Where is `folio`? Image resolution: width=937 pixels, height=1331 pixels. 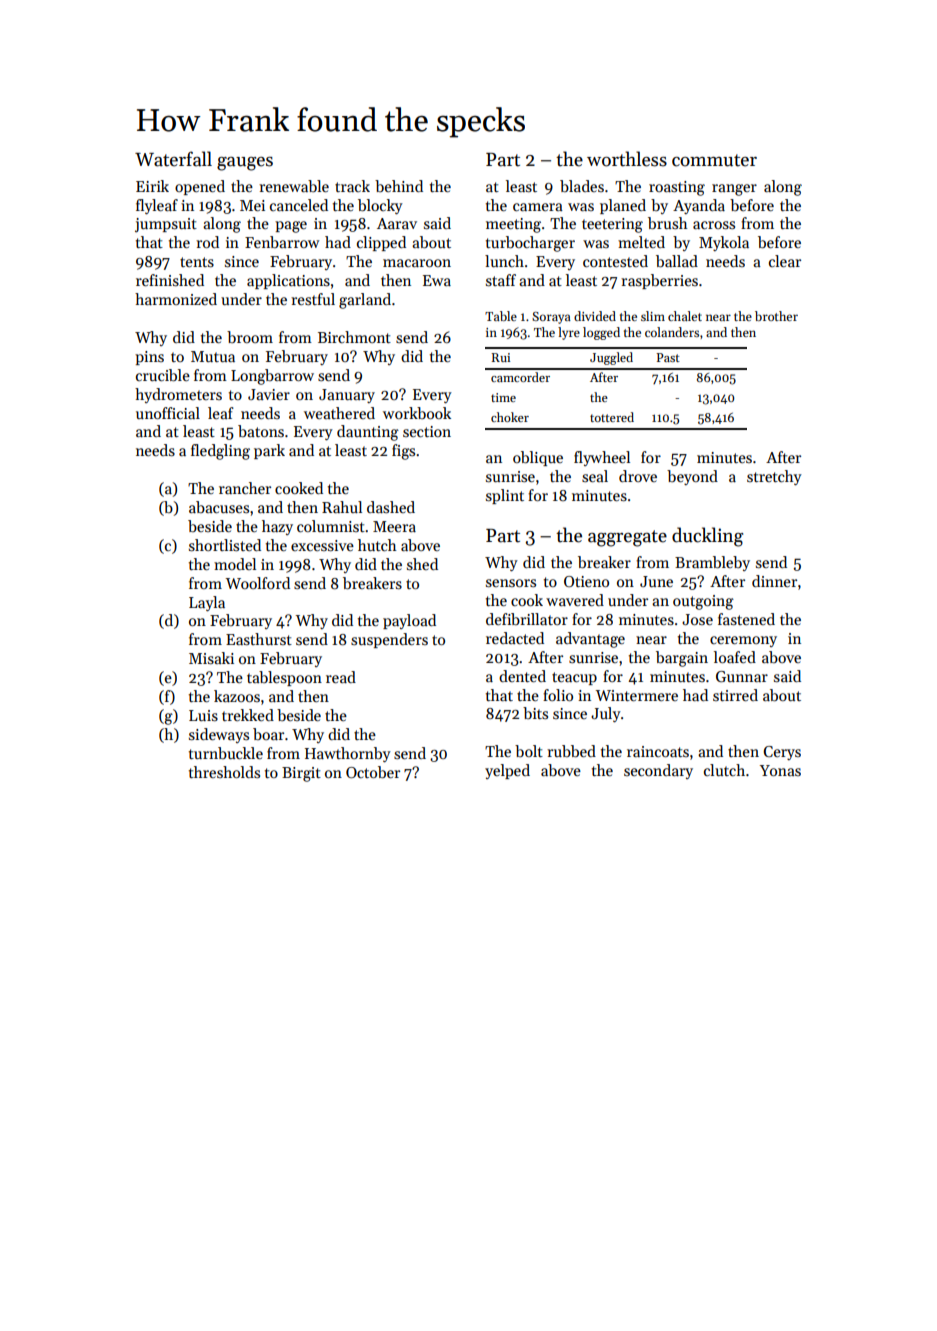 folio is located at coordinates (558, 695).
